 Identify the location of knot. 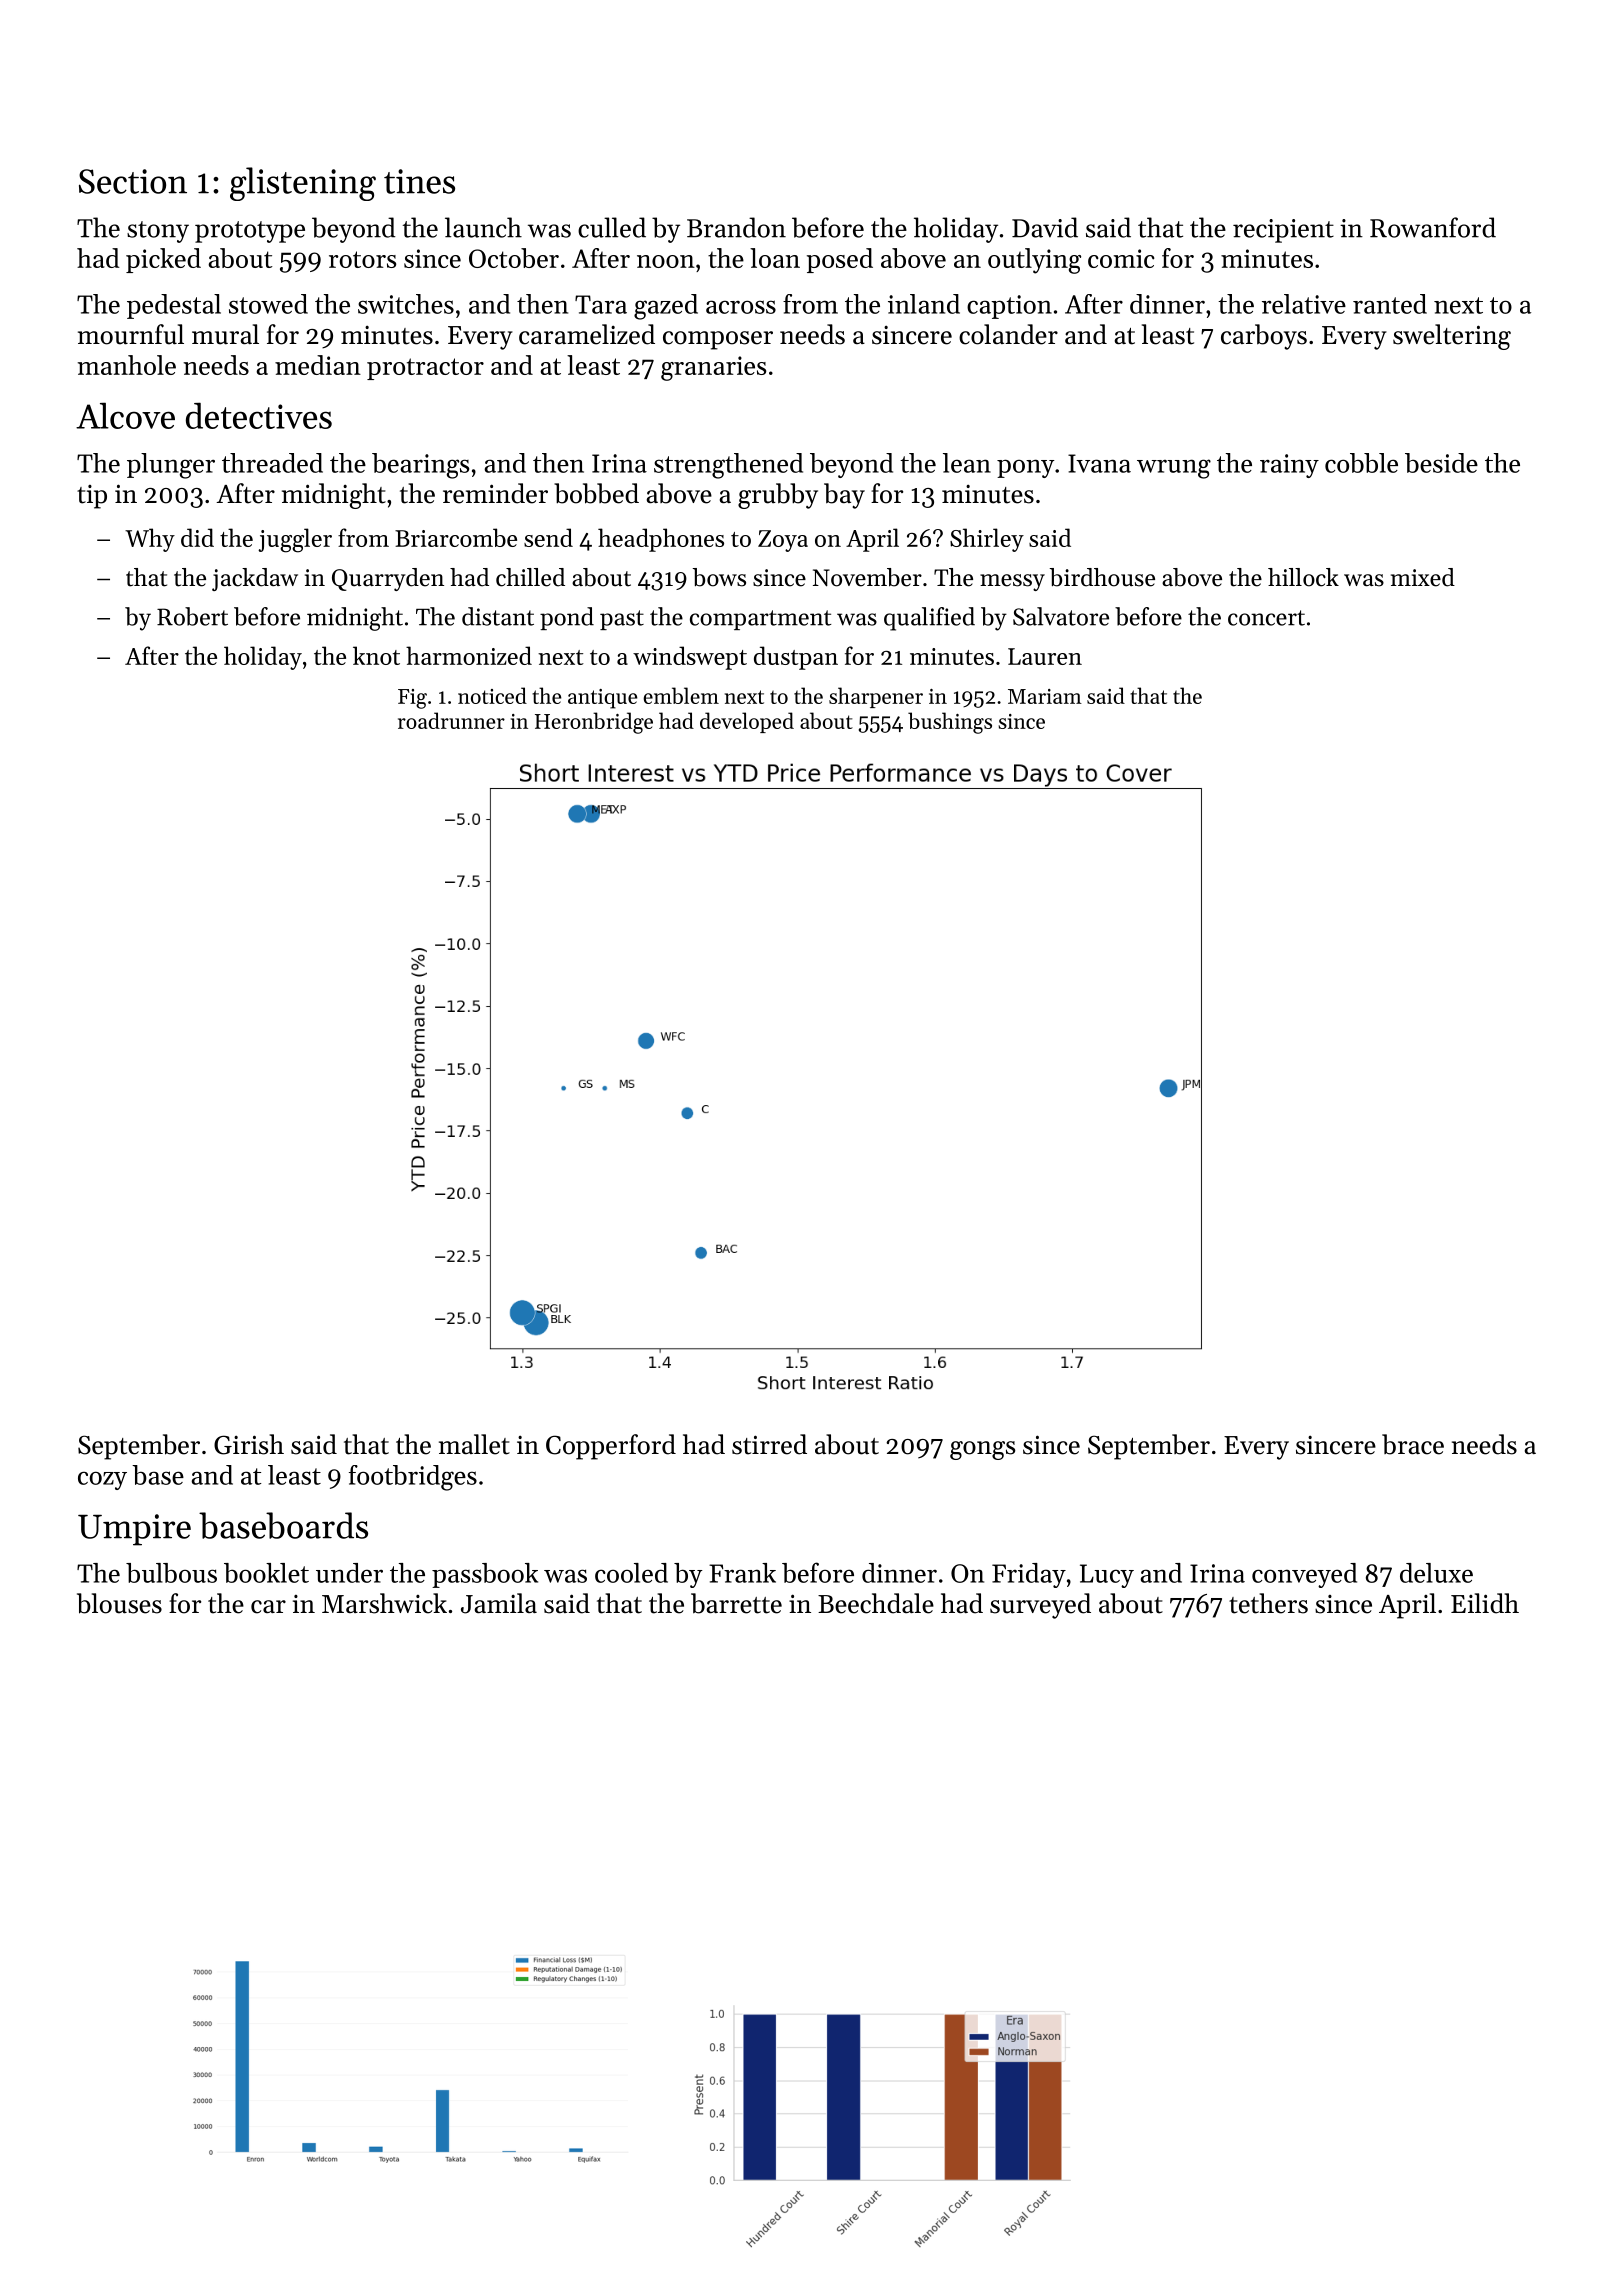
(376, 655).
